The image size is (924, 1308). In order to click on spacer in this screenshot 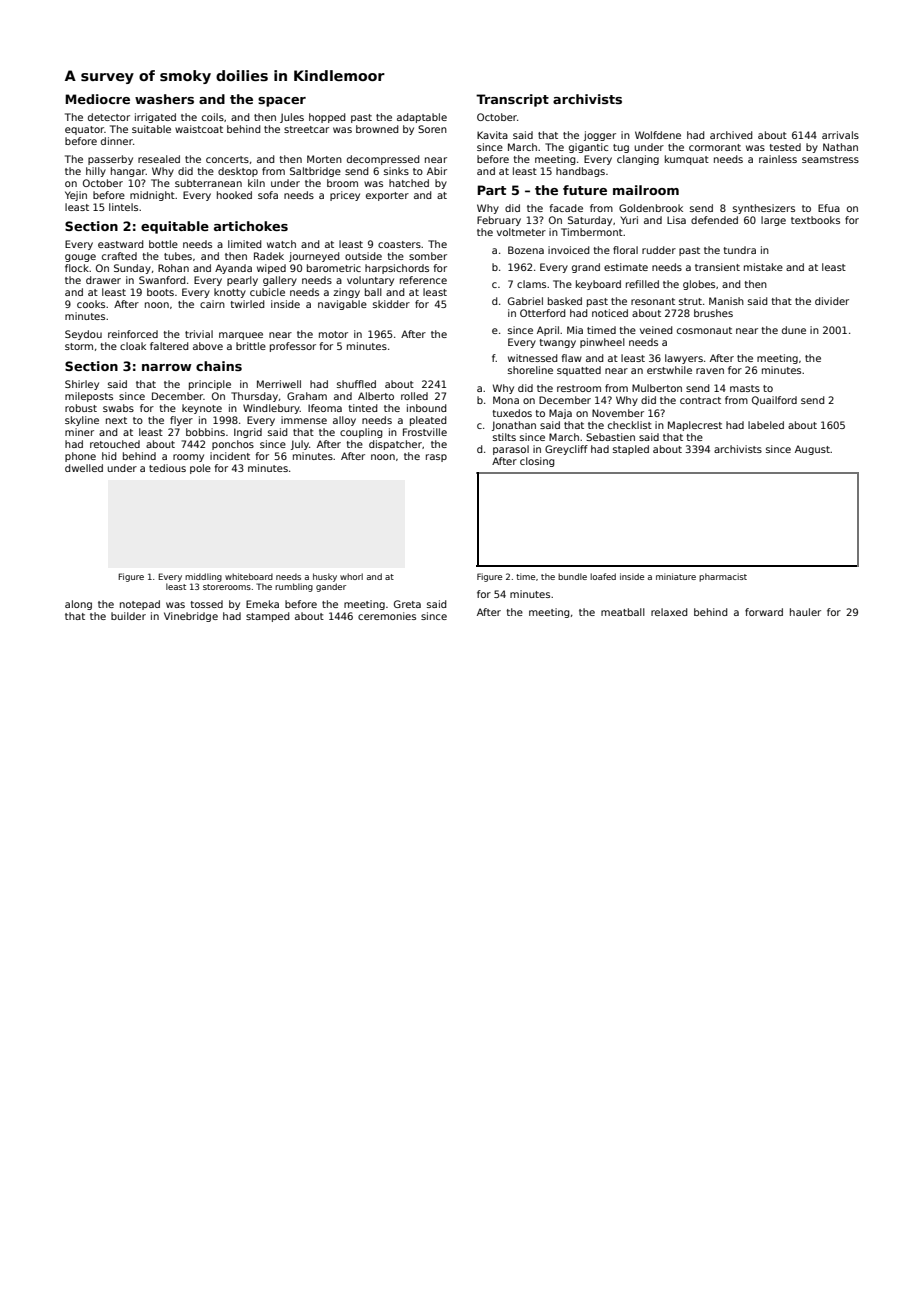, I will do `click(282, 102)`.
